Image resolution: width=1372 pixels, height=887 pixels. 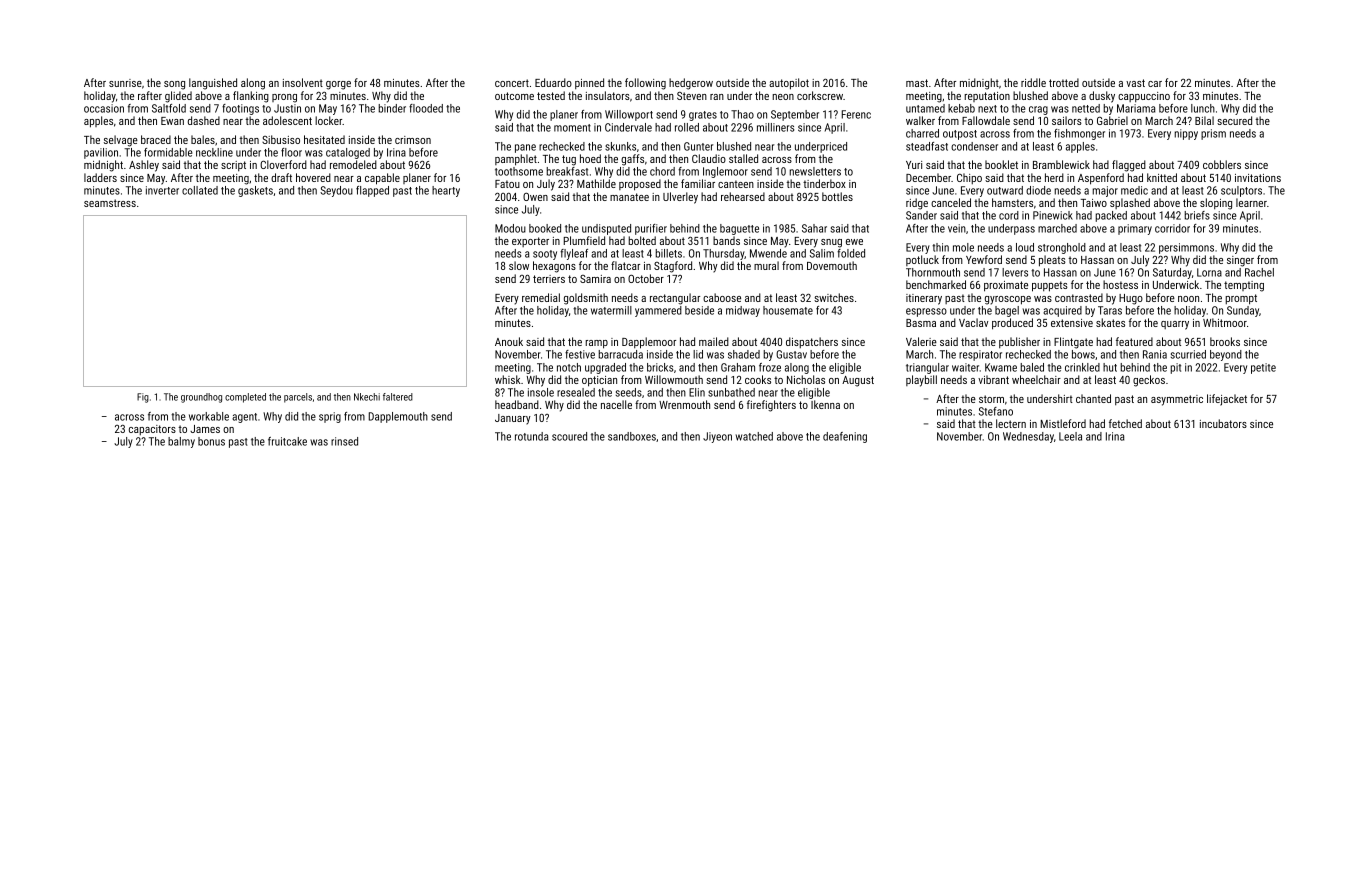 I want to click on vast, so click(x=1135, y=83).
